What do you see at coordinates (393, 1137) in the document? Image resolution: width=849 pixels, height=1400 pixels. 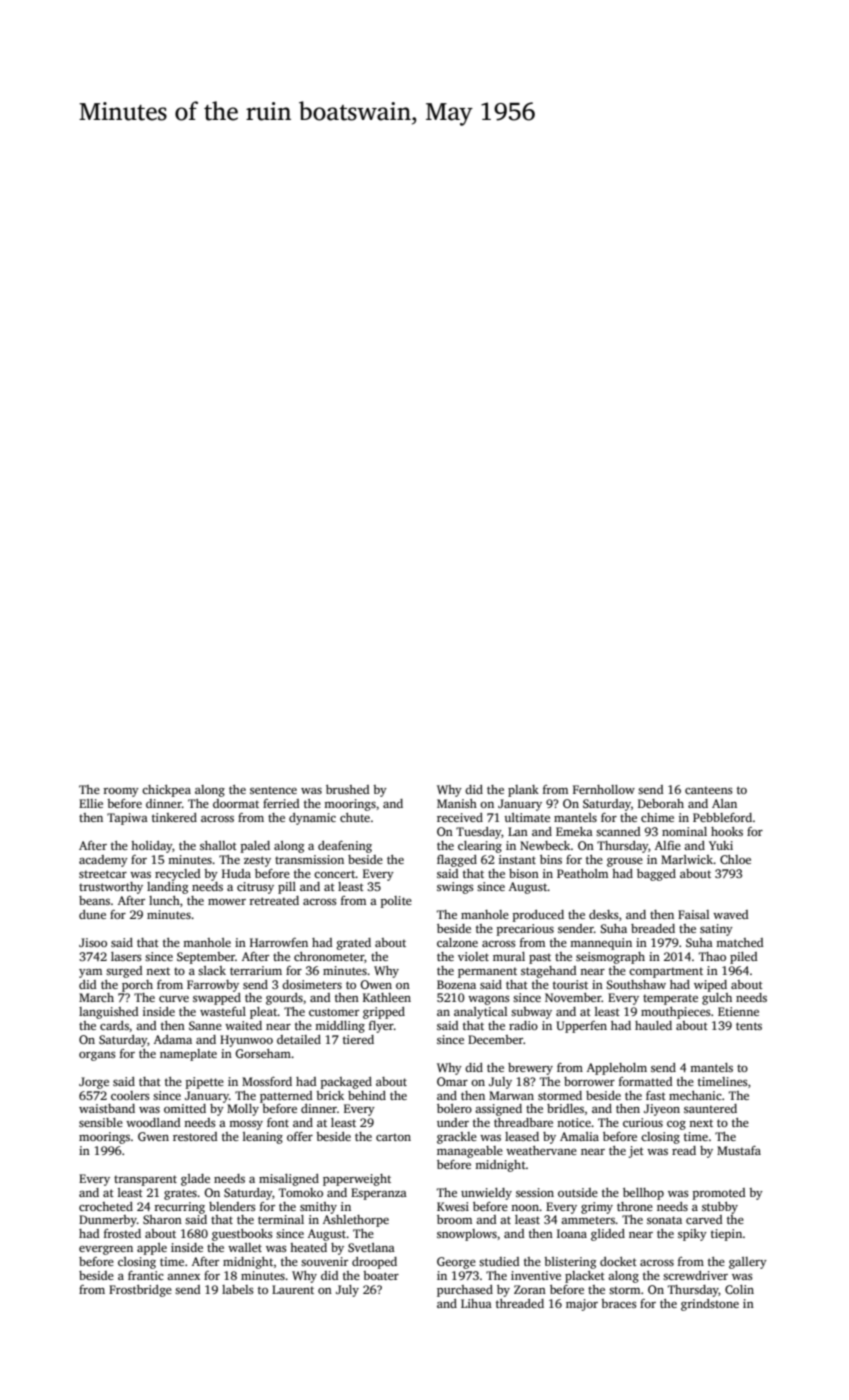 I see `carton` at bounding box center [393, 1137].
